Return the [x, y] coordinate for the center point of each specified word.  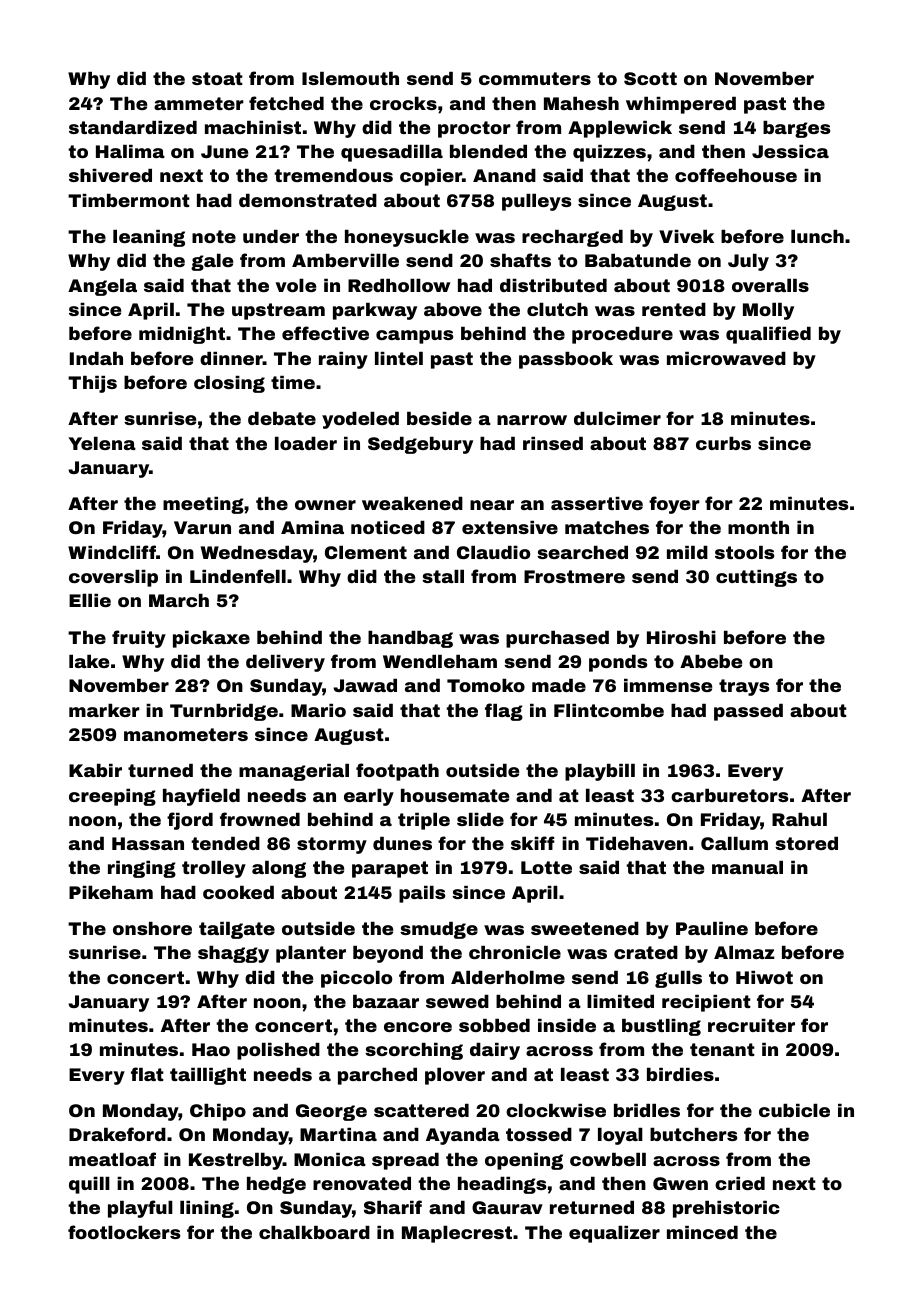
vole [296, 285]
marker [104, 710]
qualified [768, 335]
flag [504, 712]
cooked [238, 892]
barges [796, 129]
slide [480, 819]
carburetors [729, 795]
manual [747, 867]
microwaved [726, 358]
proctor [474, 129]
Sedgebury [420, 445]
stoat [217, 78]
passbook [566, 360]
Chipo [218, 1112]
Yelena [102, 443]
